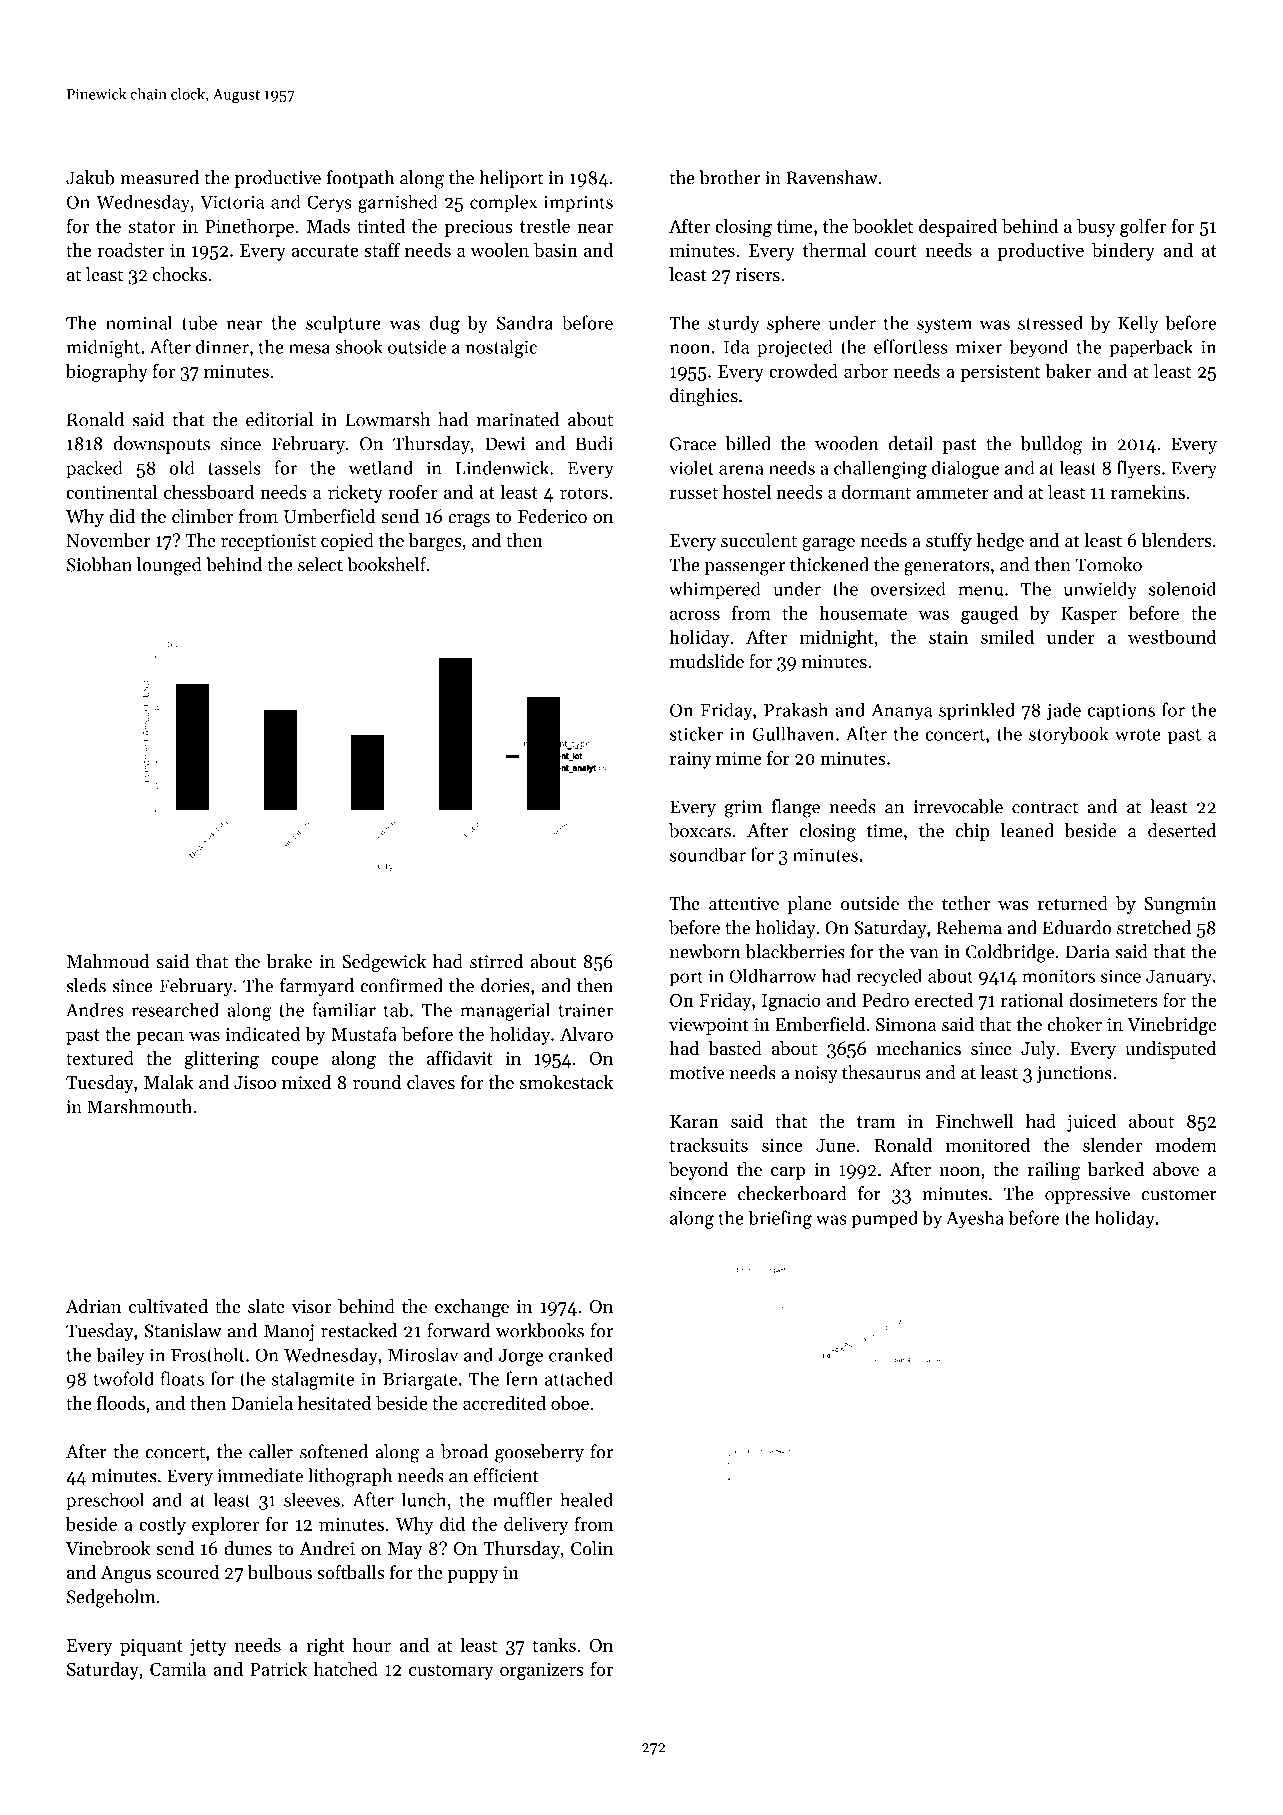 The height and width of the screenshot is (1815, 1283). What do you see at coordinates (884, 1219) in the screenshot?
I see `pumped` at bounding box center [884, 1219].
